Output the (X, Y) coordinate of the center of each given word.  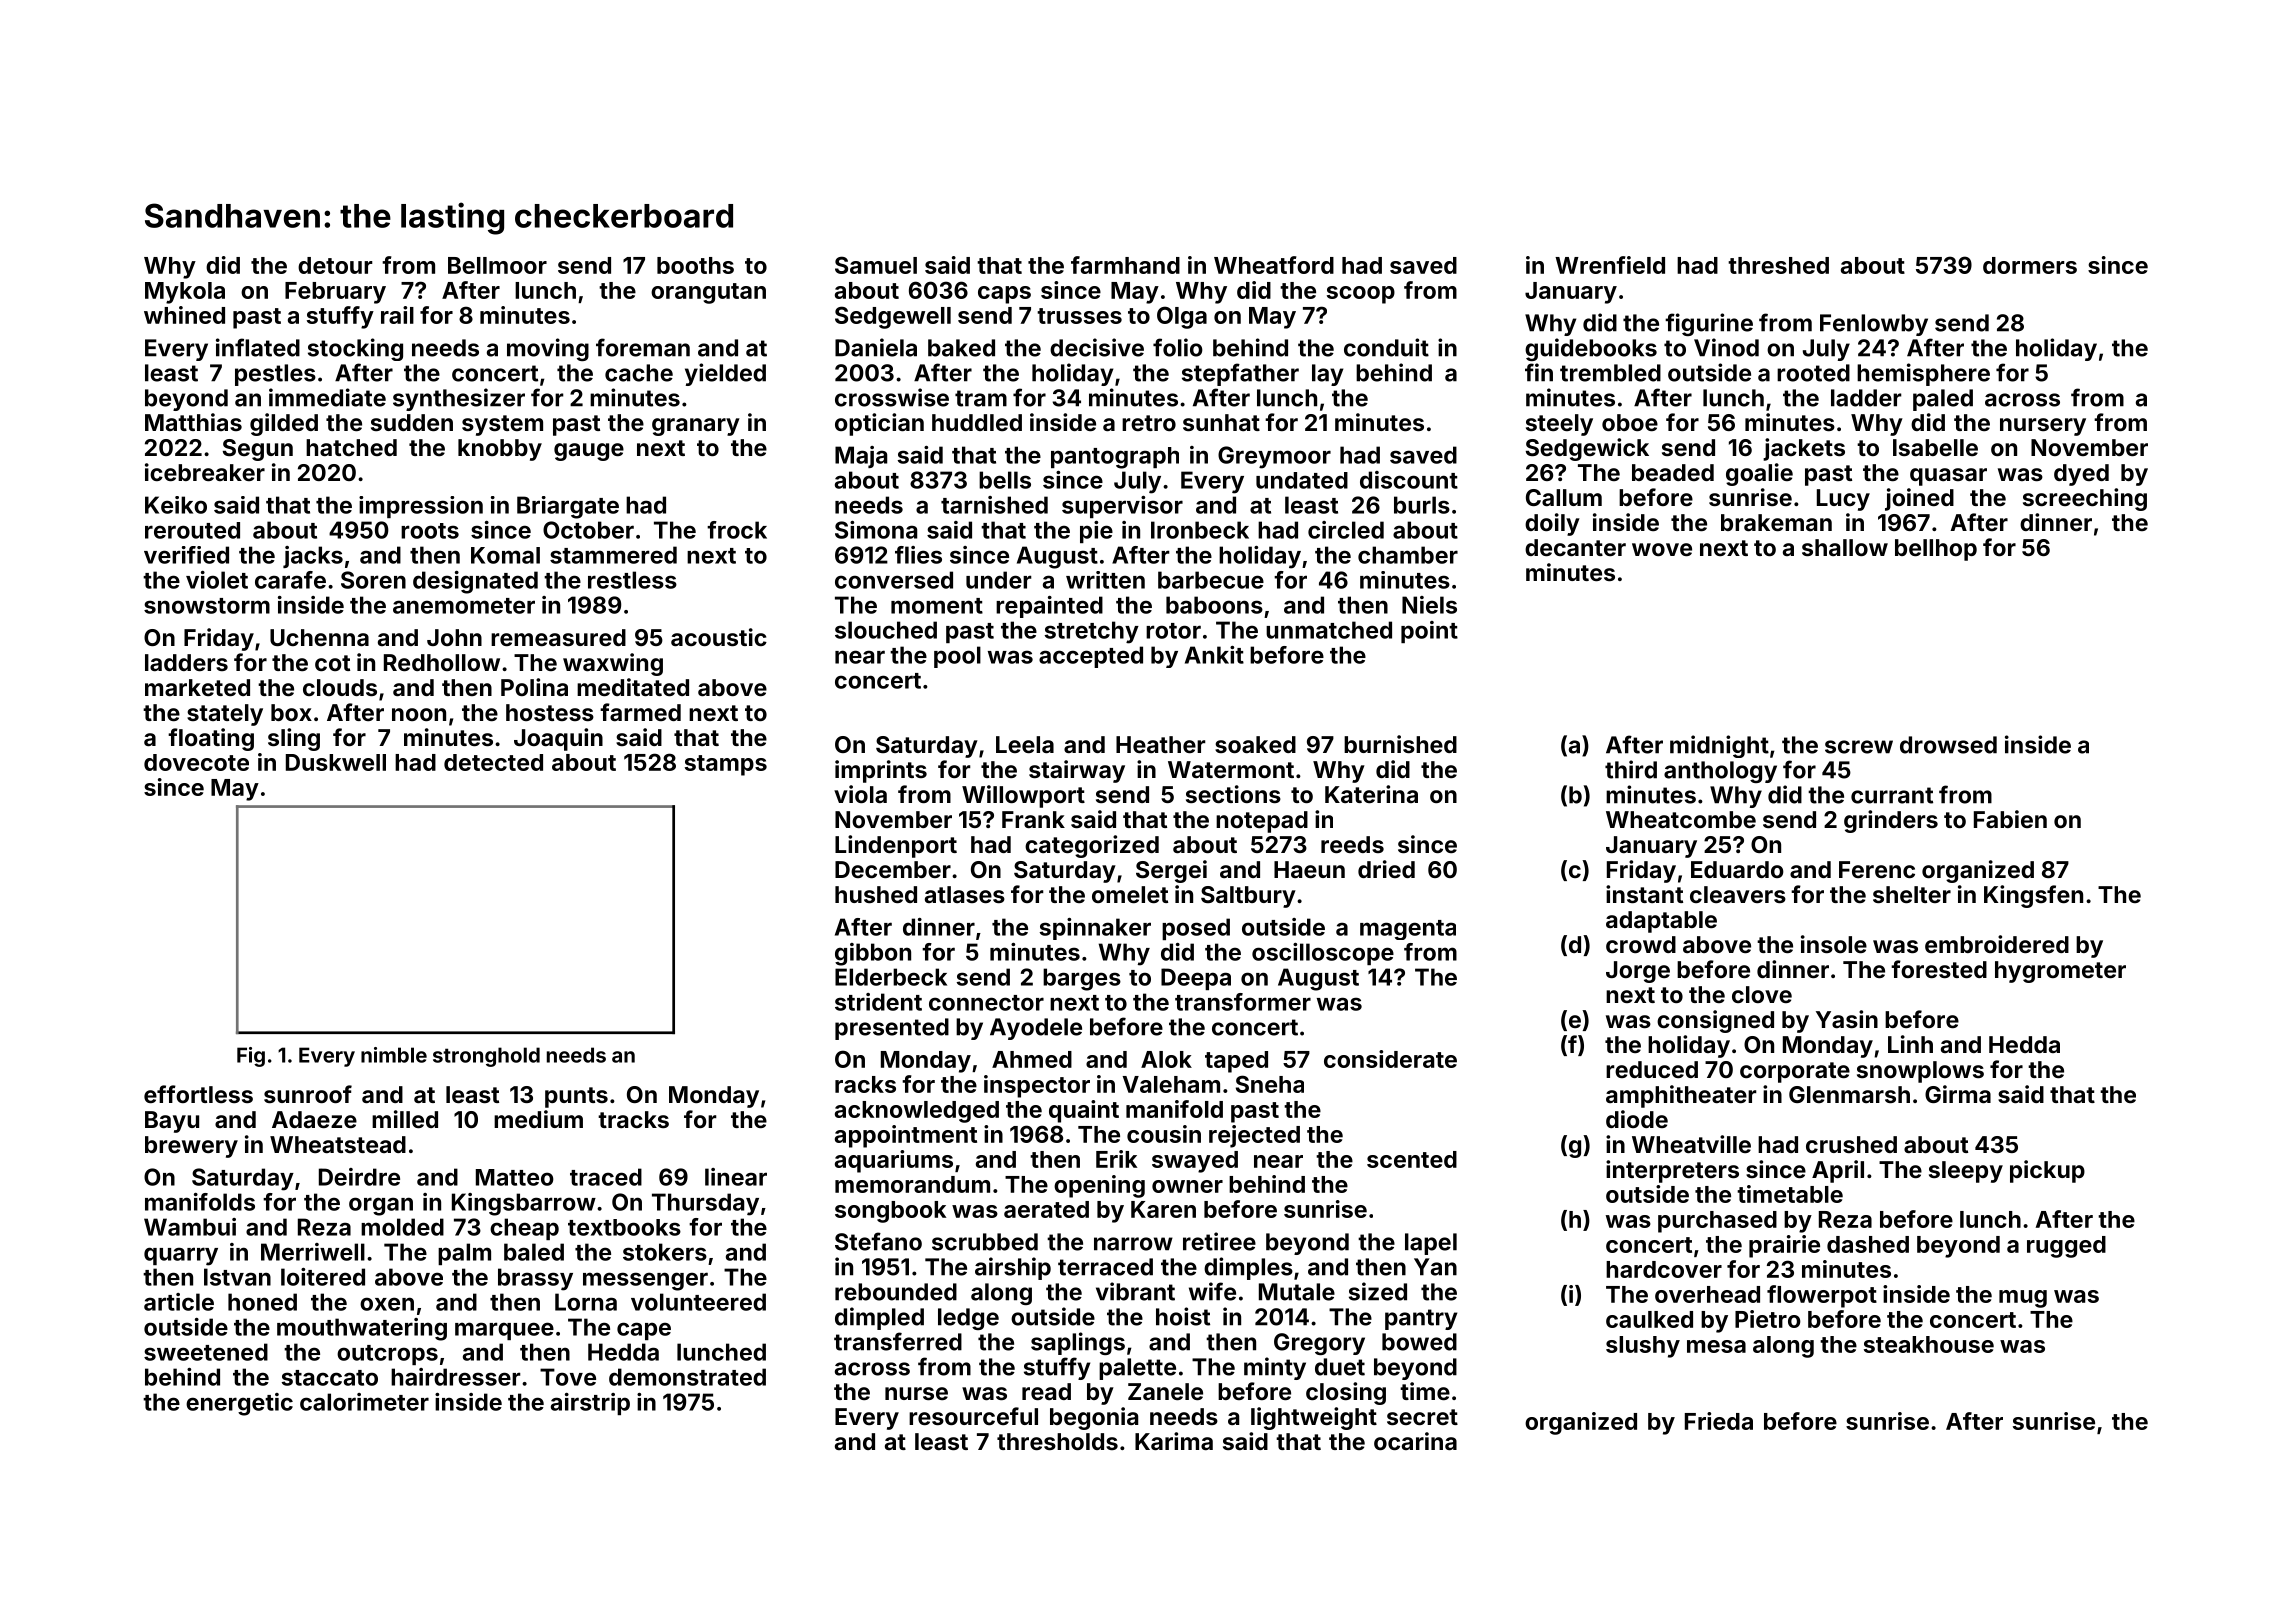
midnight (1719, 746)
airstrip (590, 1404)
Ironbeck (1200, 530)
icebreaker (205, 472)
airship (1013, 1268)
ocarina (1415, 1441)
